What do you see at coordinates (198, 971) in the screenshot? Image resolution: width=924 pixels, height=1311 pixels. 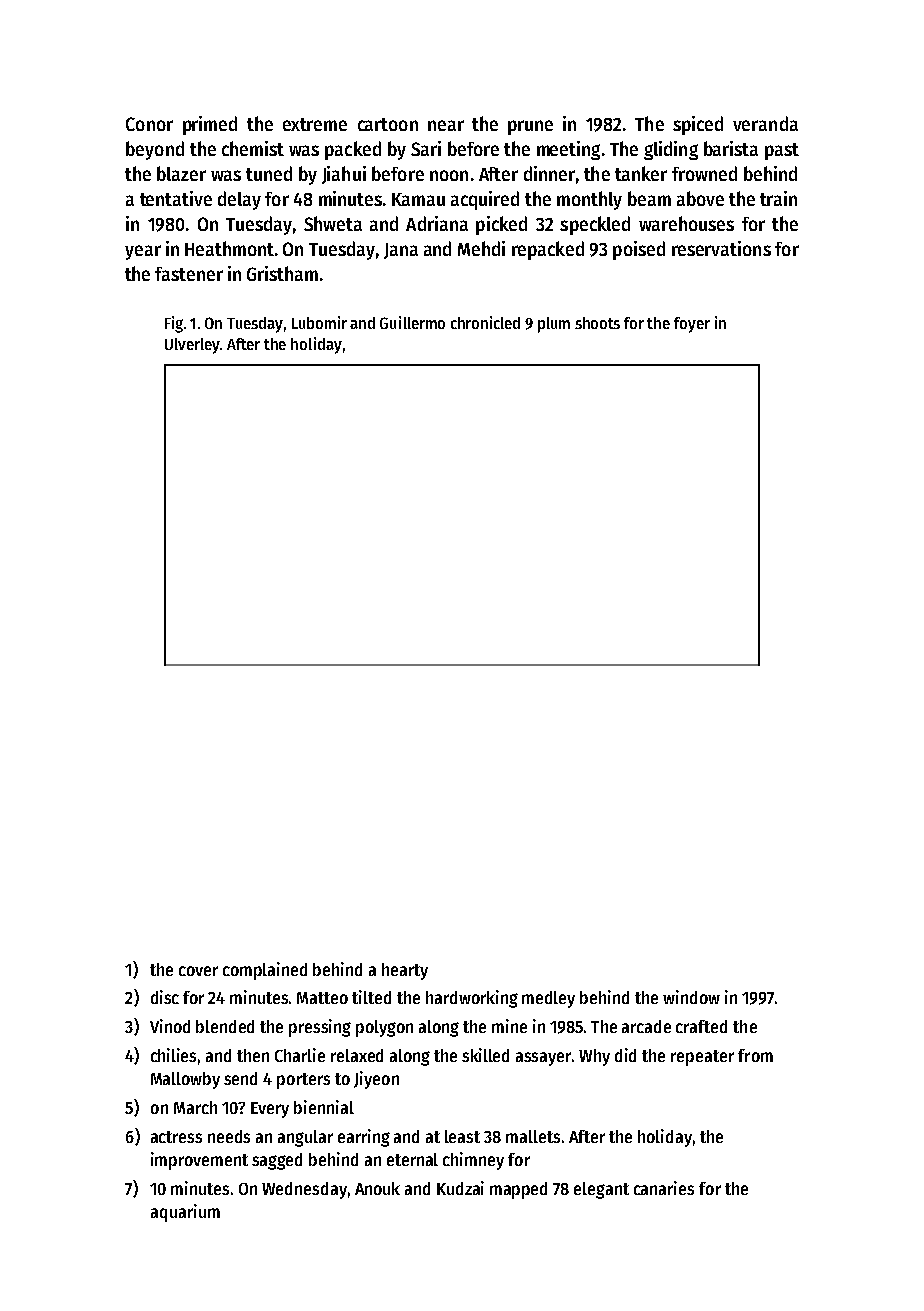 I see `cover` at bounding box center [198, 971].
